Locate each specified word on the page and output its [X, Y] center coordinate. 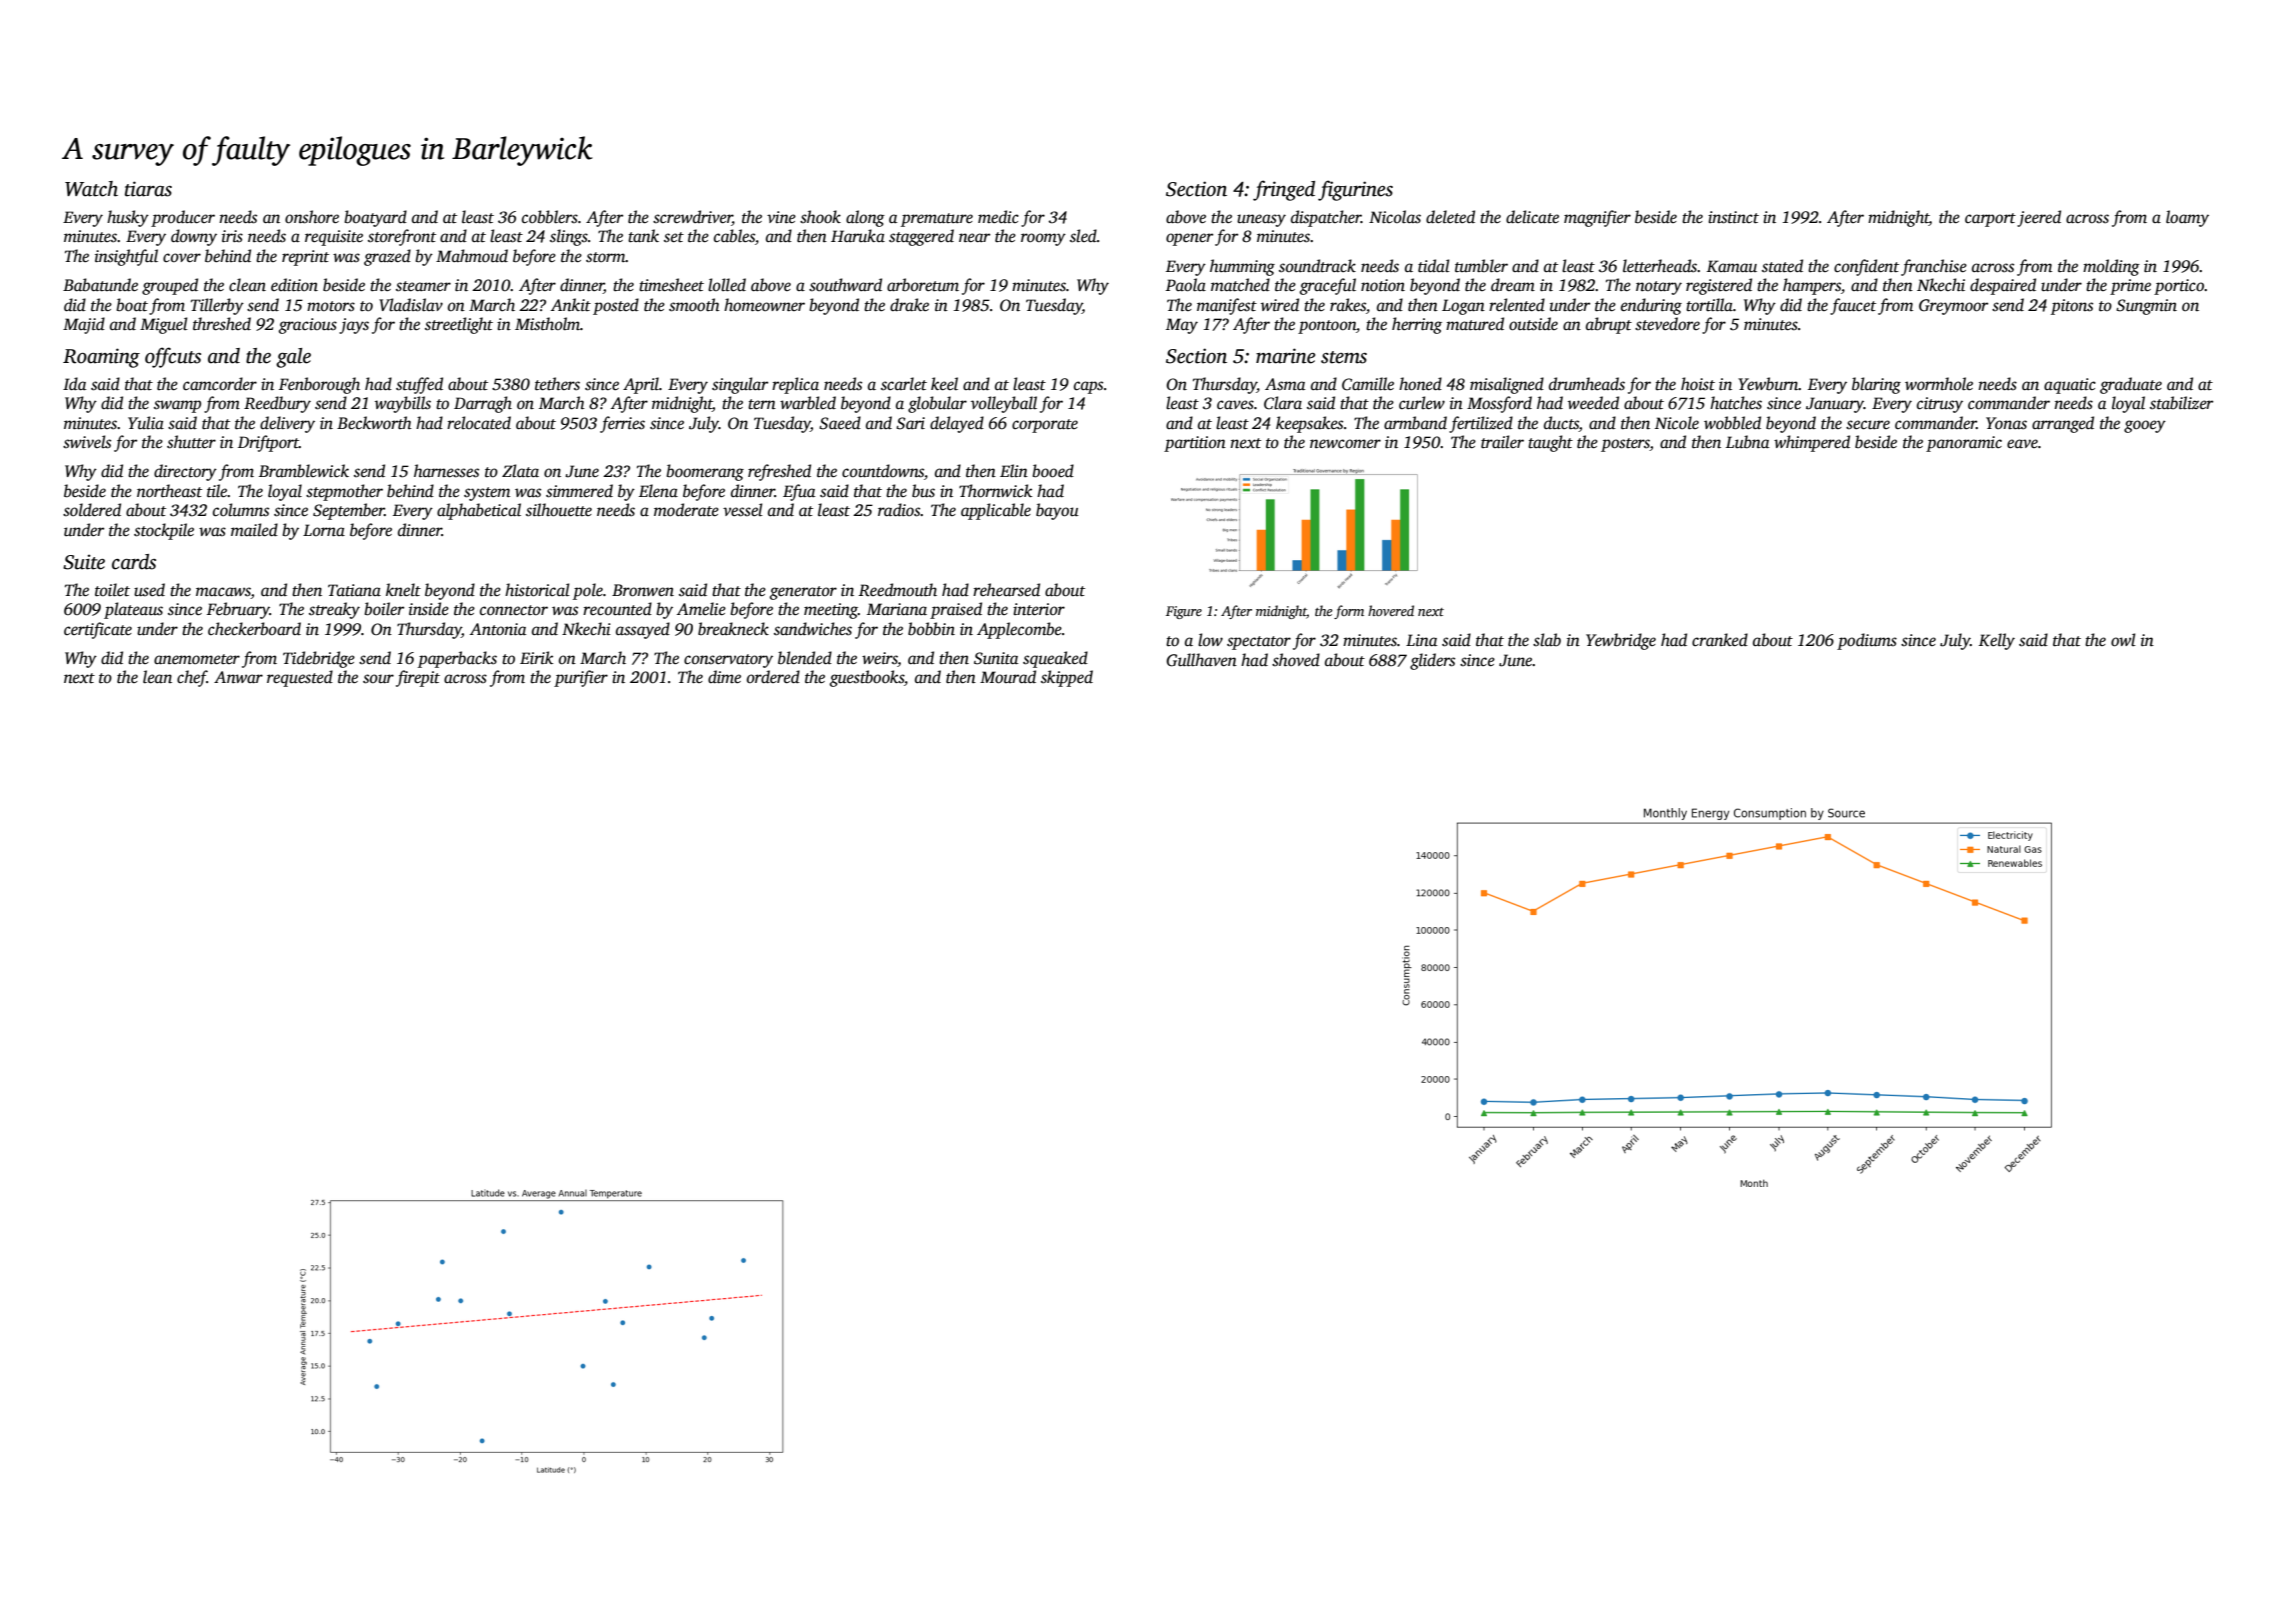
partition [1195, 444]
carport [1990, 220]
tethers [557, 384]
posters [1625, 445]
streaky [334, 610]
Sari [910, 423]
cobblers [550, 217]
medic [998, 216]
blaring [1876, 385]
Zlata [520, 471]
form [1349, 612]
